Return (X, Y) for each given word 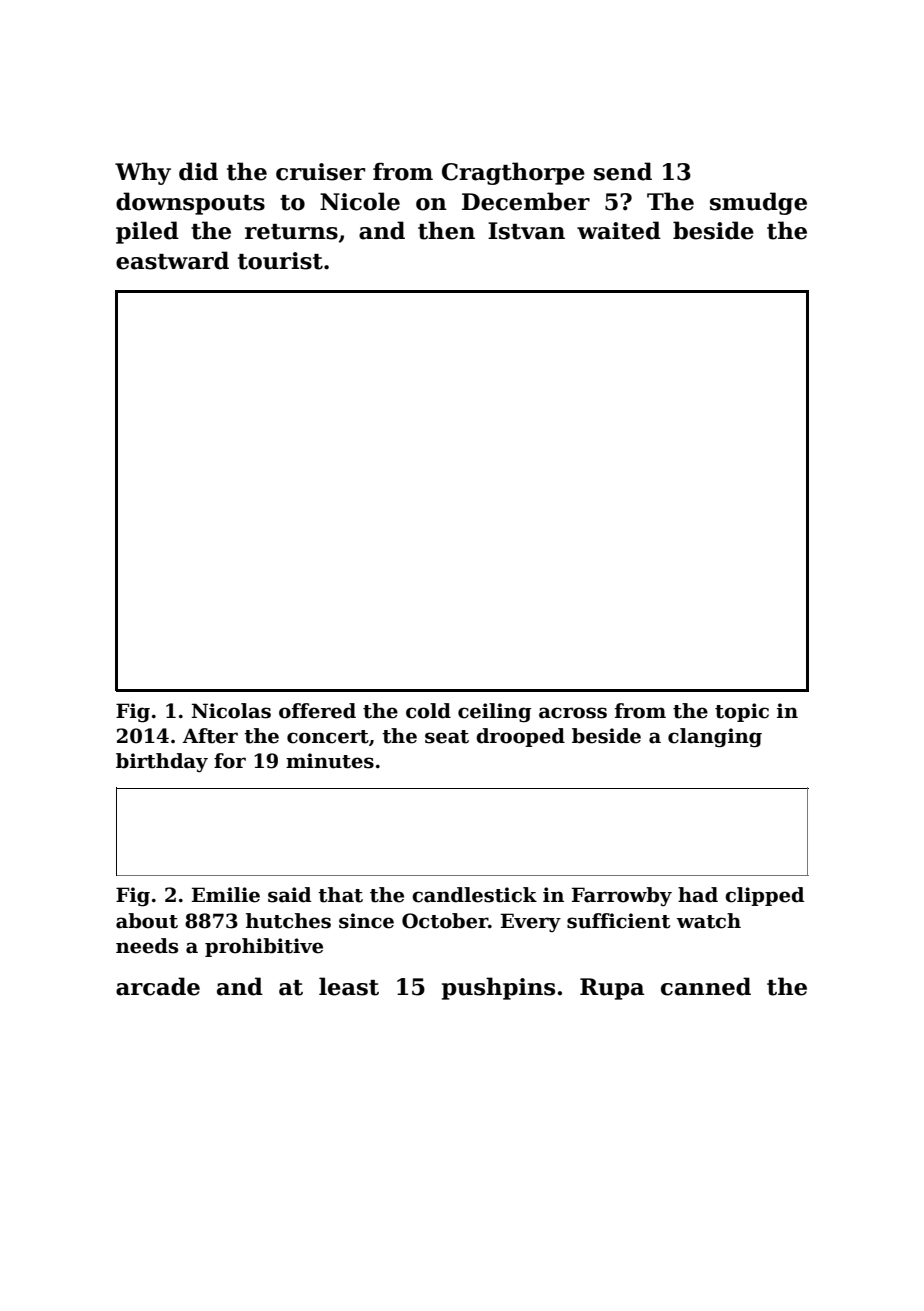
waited (619, 230)
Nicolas (231, 711)
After (210, 736)
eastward (172, 260)
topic (742, 712)
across (573, 713)
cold (428, 711)
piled (147, 232)
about (147, 921)
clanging (715, 738)
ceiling (494, 712)
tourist (280, 261)
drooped (520, 737)
